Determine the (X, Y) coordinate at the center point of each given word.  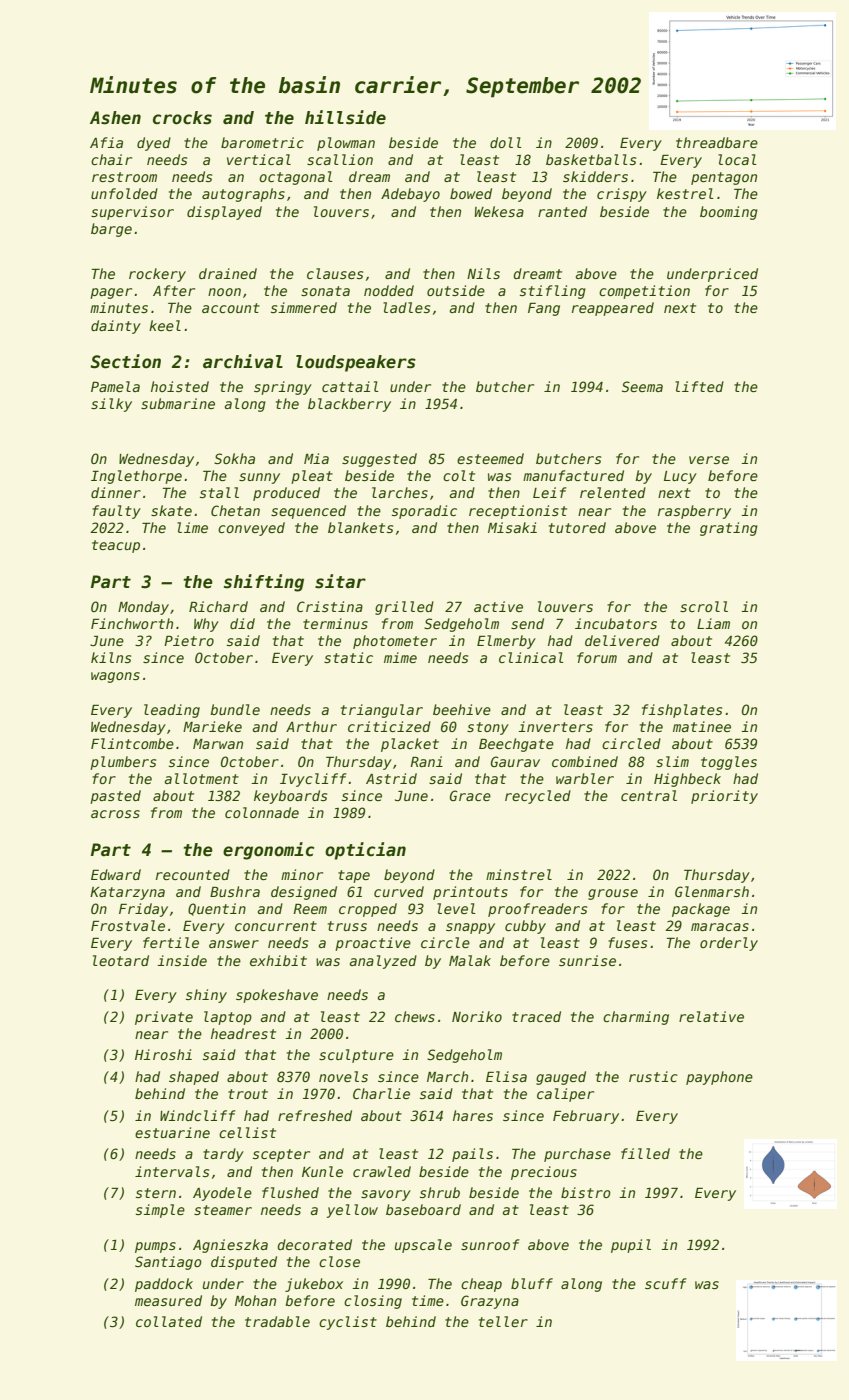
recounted (193, 874)
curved (399, 891)
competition (644, 292)
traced (536, 1016)
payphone (719, 1078)
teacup (116, 546)
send (527, 623)
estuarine (172, 1132)
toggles (729, 763)
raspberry (694, 512)
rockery (157, 275)
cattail (350, 386)
